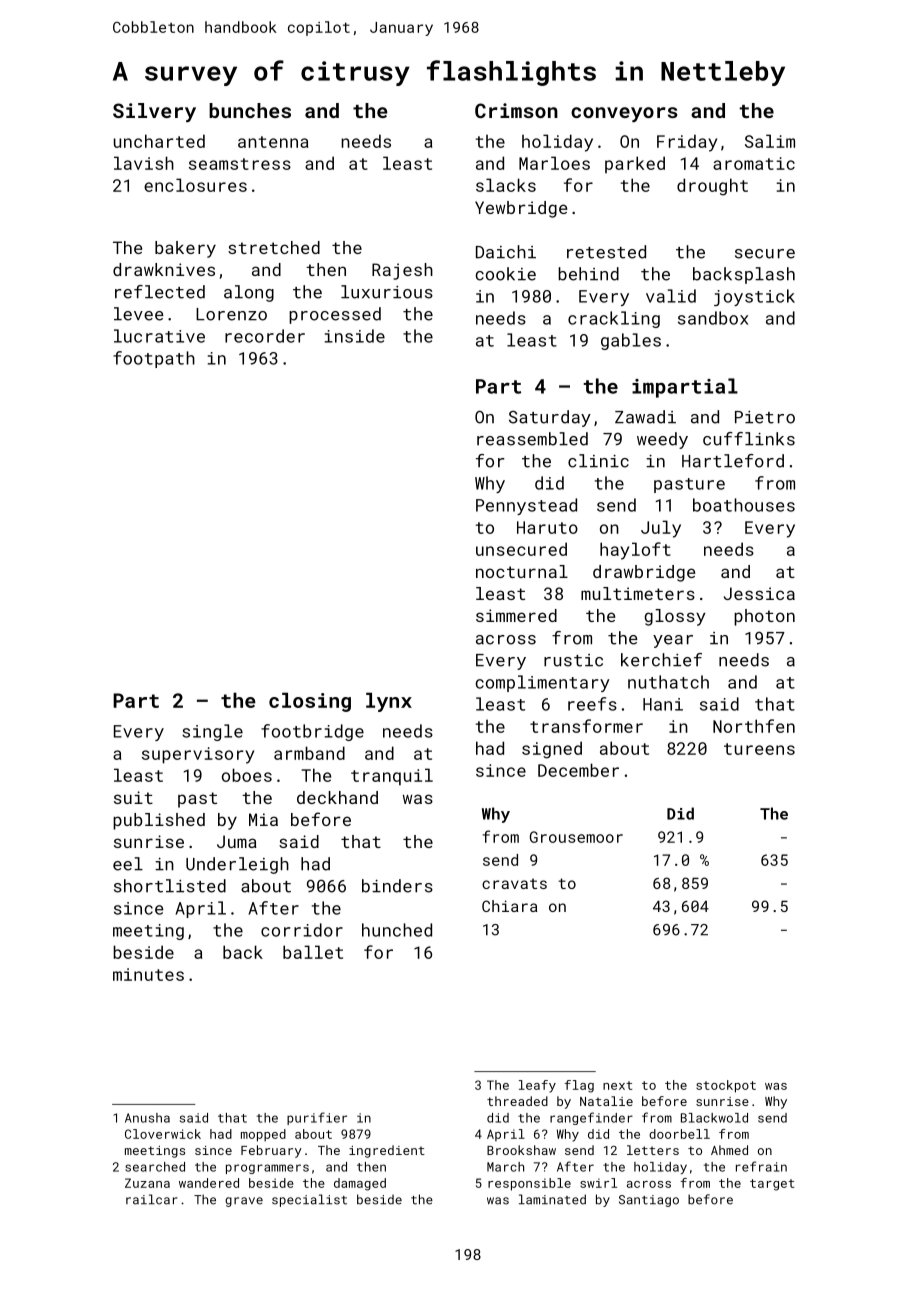 This screenshot has width=908, height=1316. What do you see at coordinates (759, 749) in the screenshot?
I see `tureens` at bounding box center [759, 749].
